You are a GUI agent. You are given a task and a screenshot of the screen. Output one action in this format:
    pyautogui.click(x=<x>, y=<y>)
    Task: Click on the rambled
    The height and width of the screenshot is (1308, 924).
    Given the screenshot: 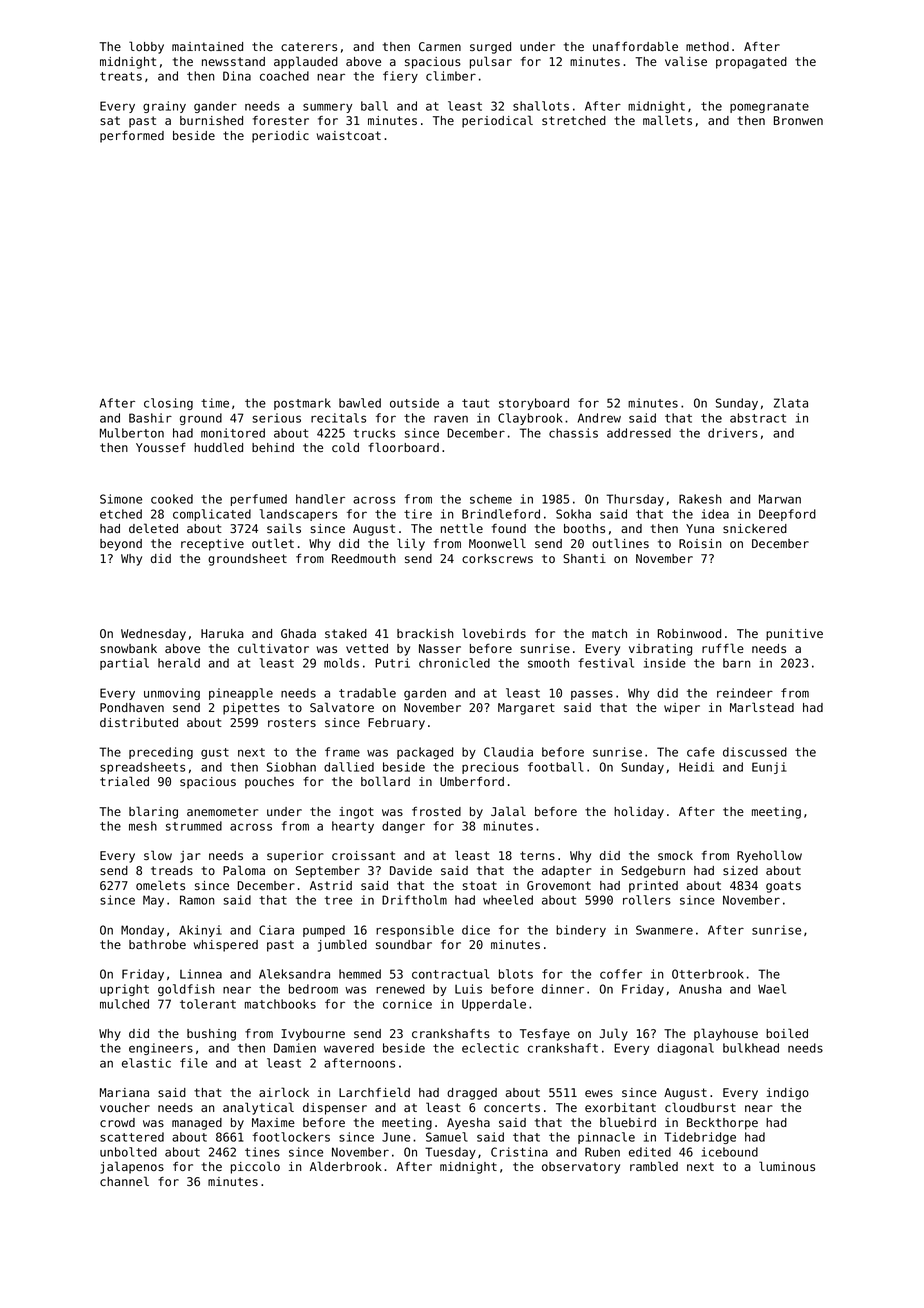 What is the action you would take?
    pyautogui.click(x=654, y=1166)
